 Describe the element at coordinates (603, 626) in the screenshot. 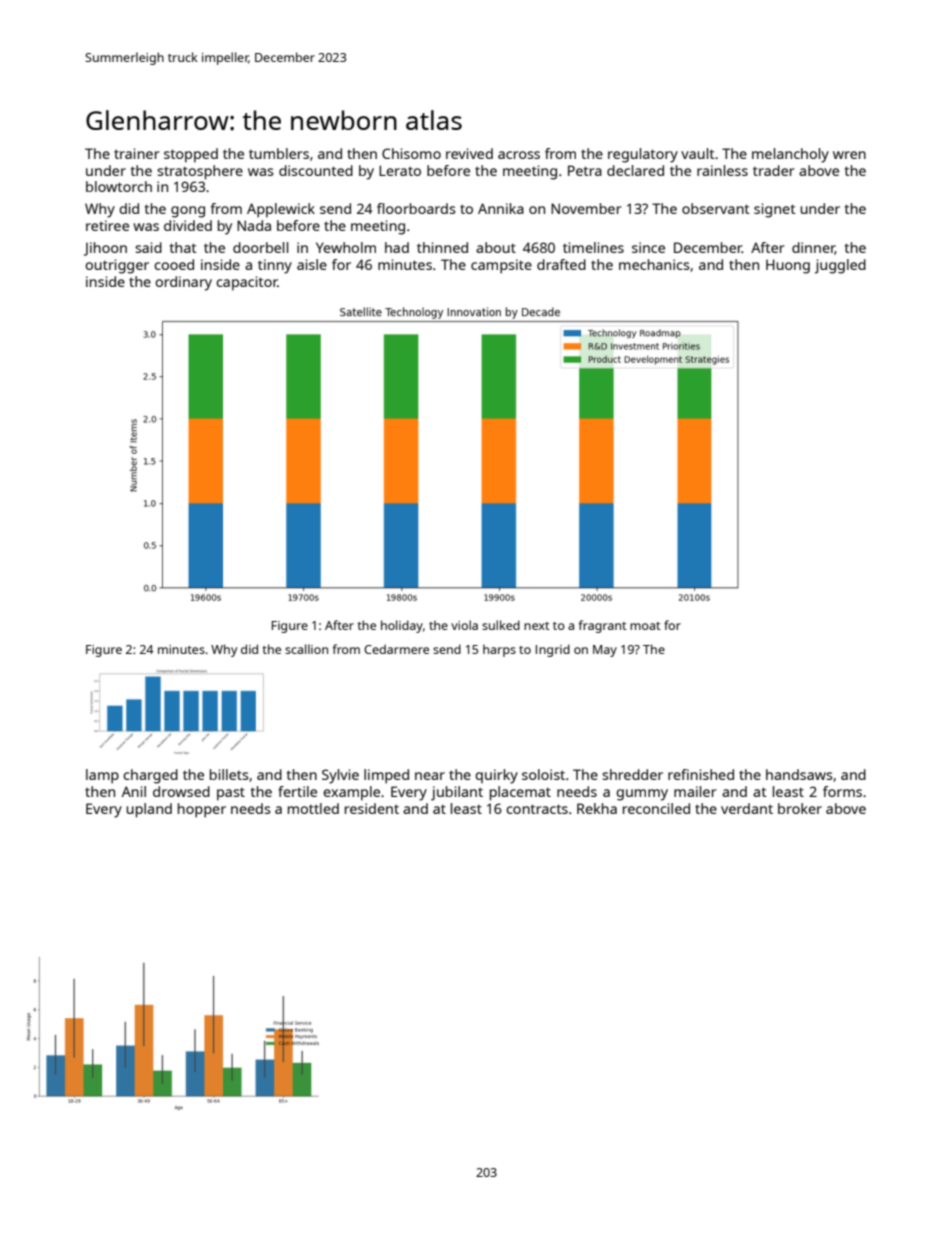

I see `fragrant` at that location.
